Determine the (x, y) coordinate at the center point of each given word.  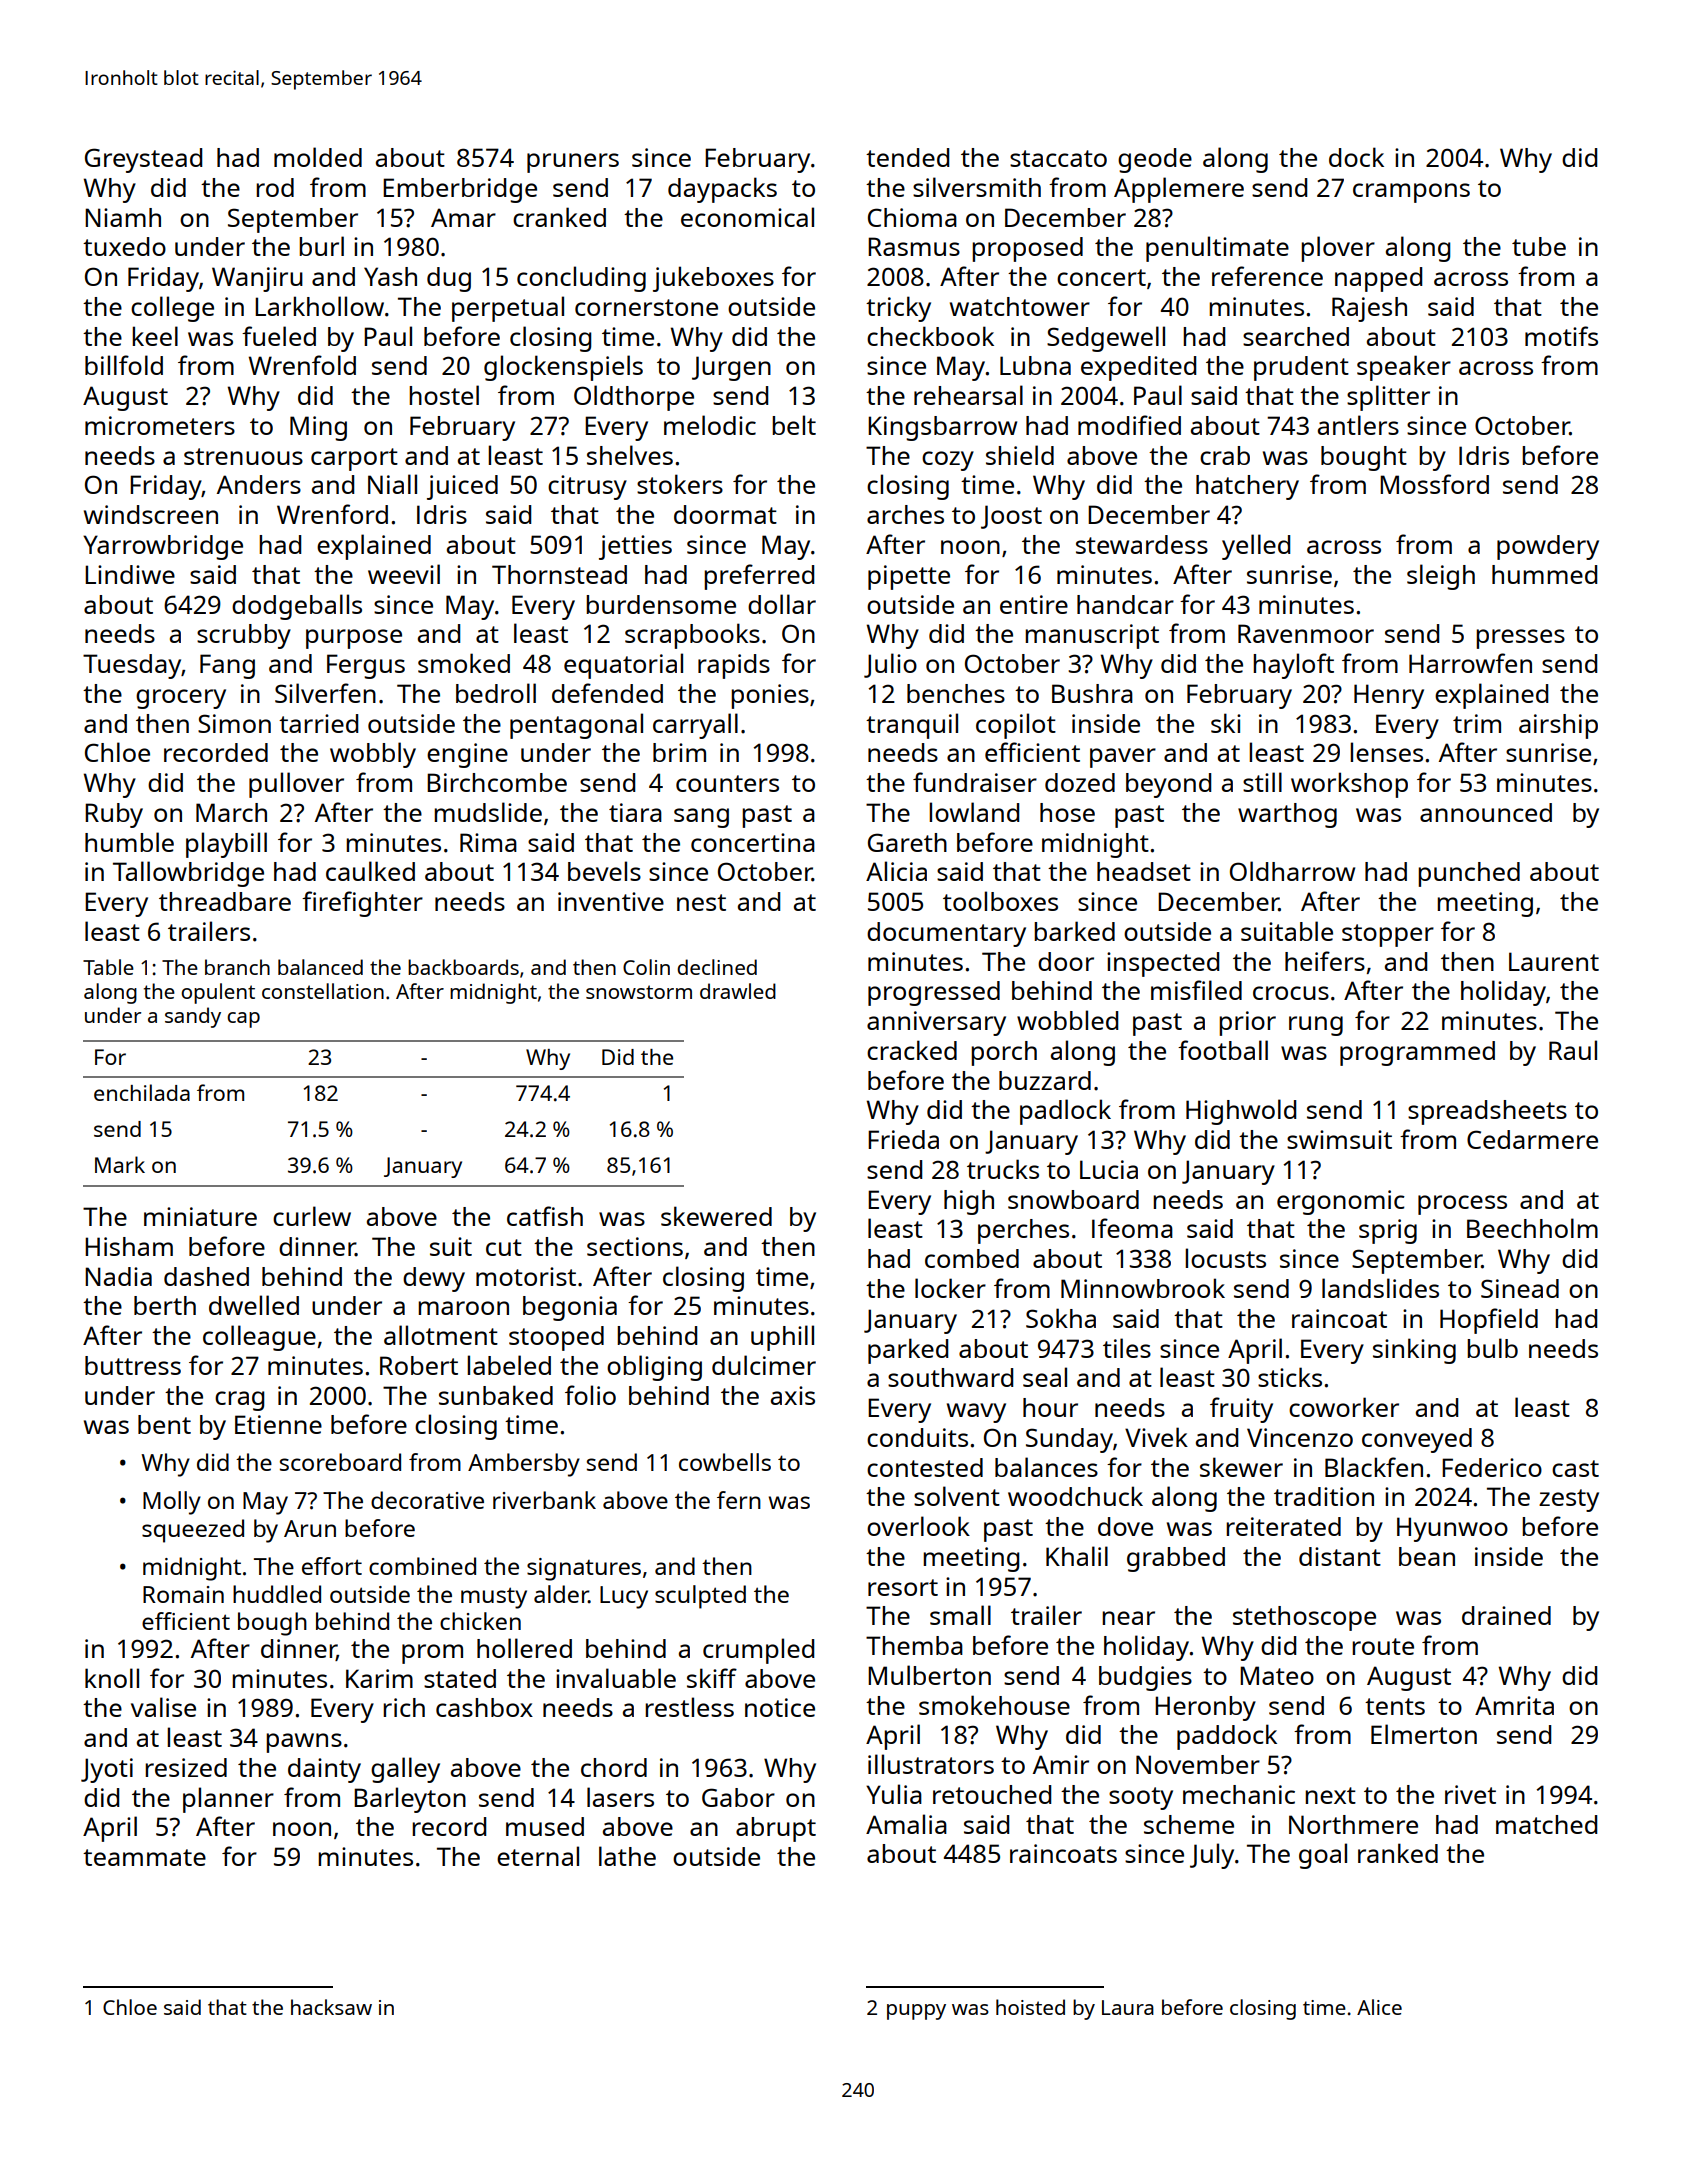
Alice (1379, 2007)
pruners (573, 163)
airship (1558, 726)
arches (905, 514)
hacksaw (331, 2007)
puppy (916, 2012)
